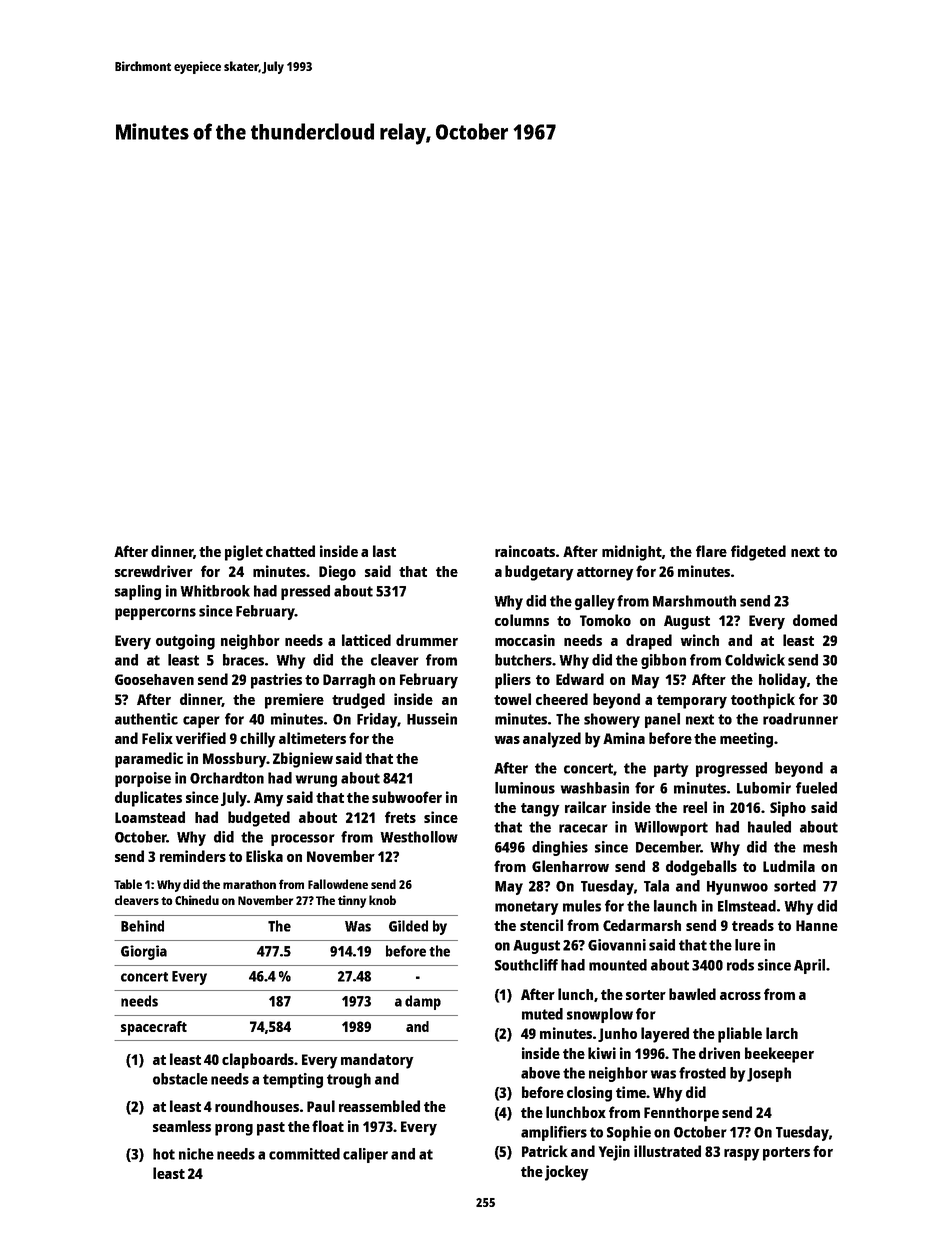 Image resolution: width=952 pixels, height=1233 pixels. What do you see at coordinates (526, 908) in the page?
I see `monetary` at bounding box center [526, 908].
